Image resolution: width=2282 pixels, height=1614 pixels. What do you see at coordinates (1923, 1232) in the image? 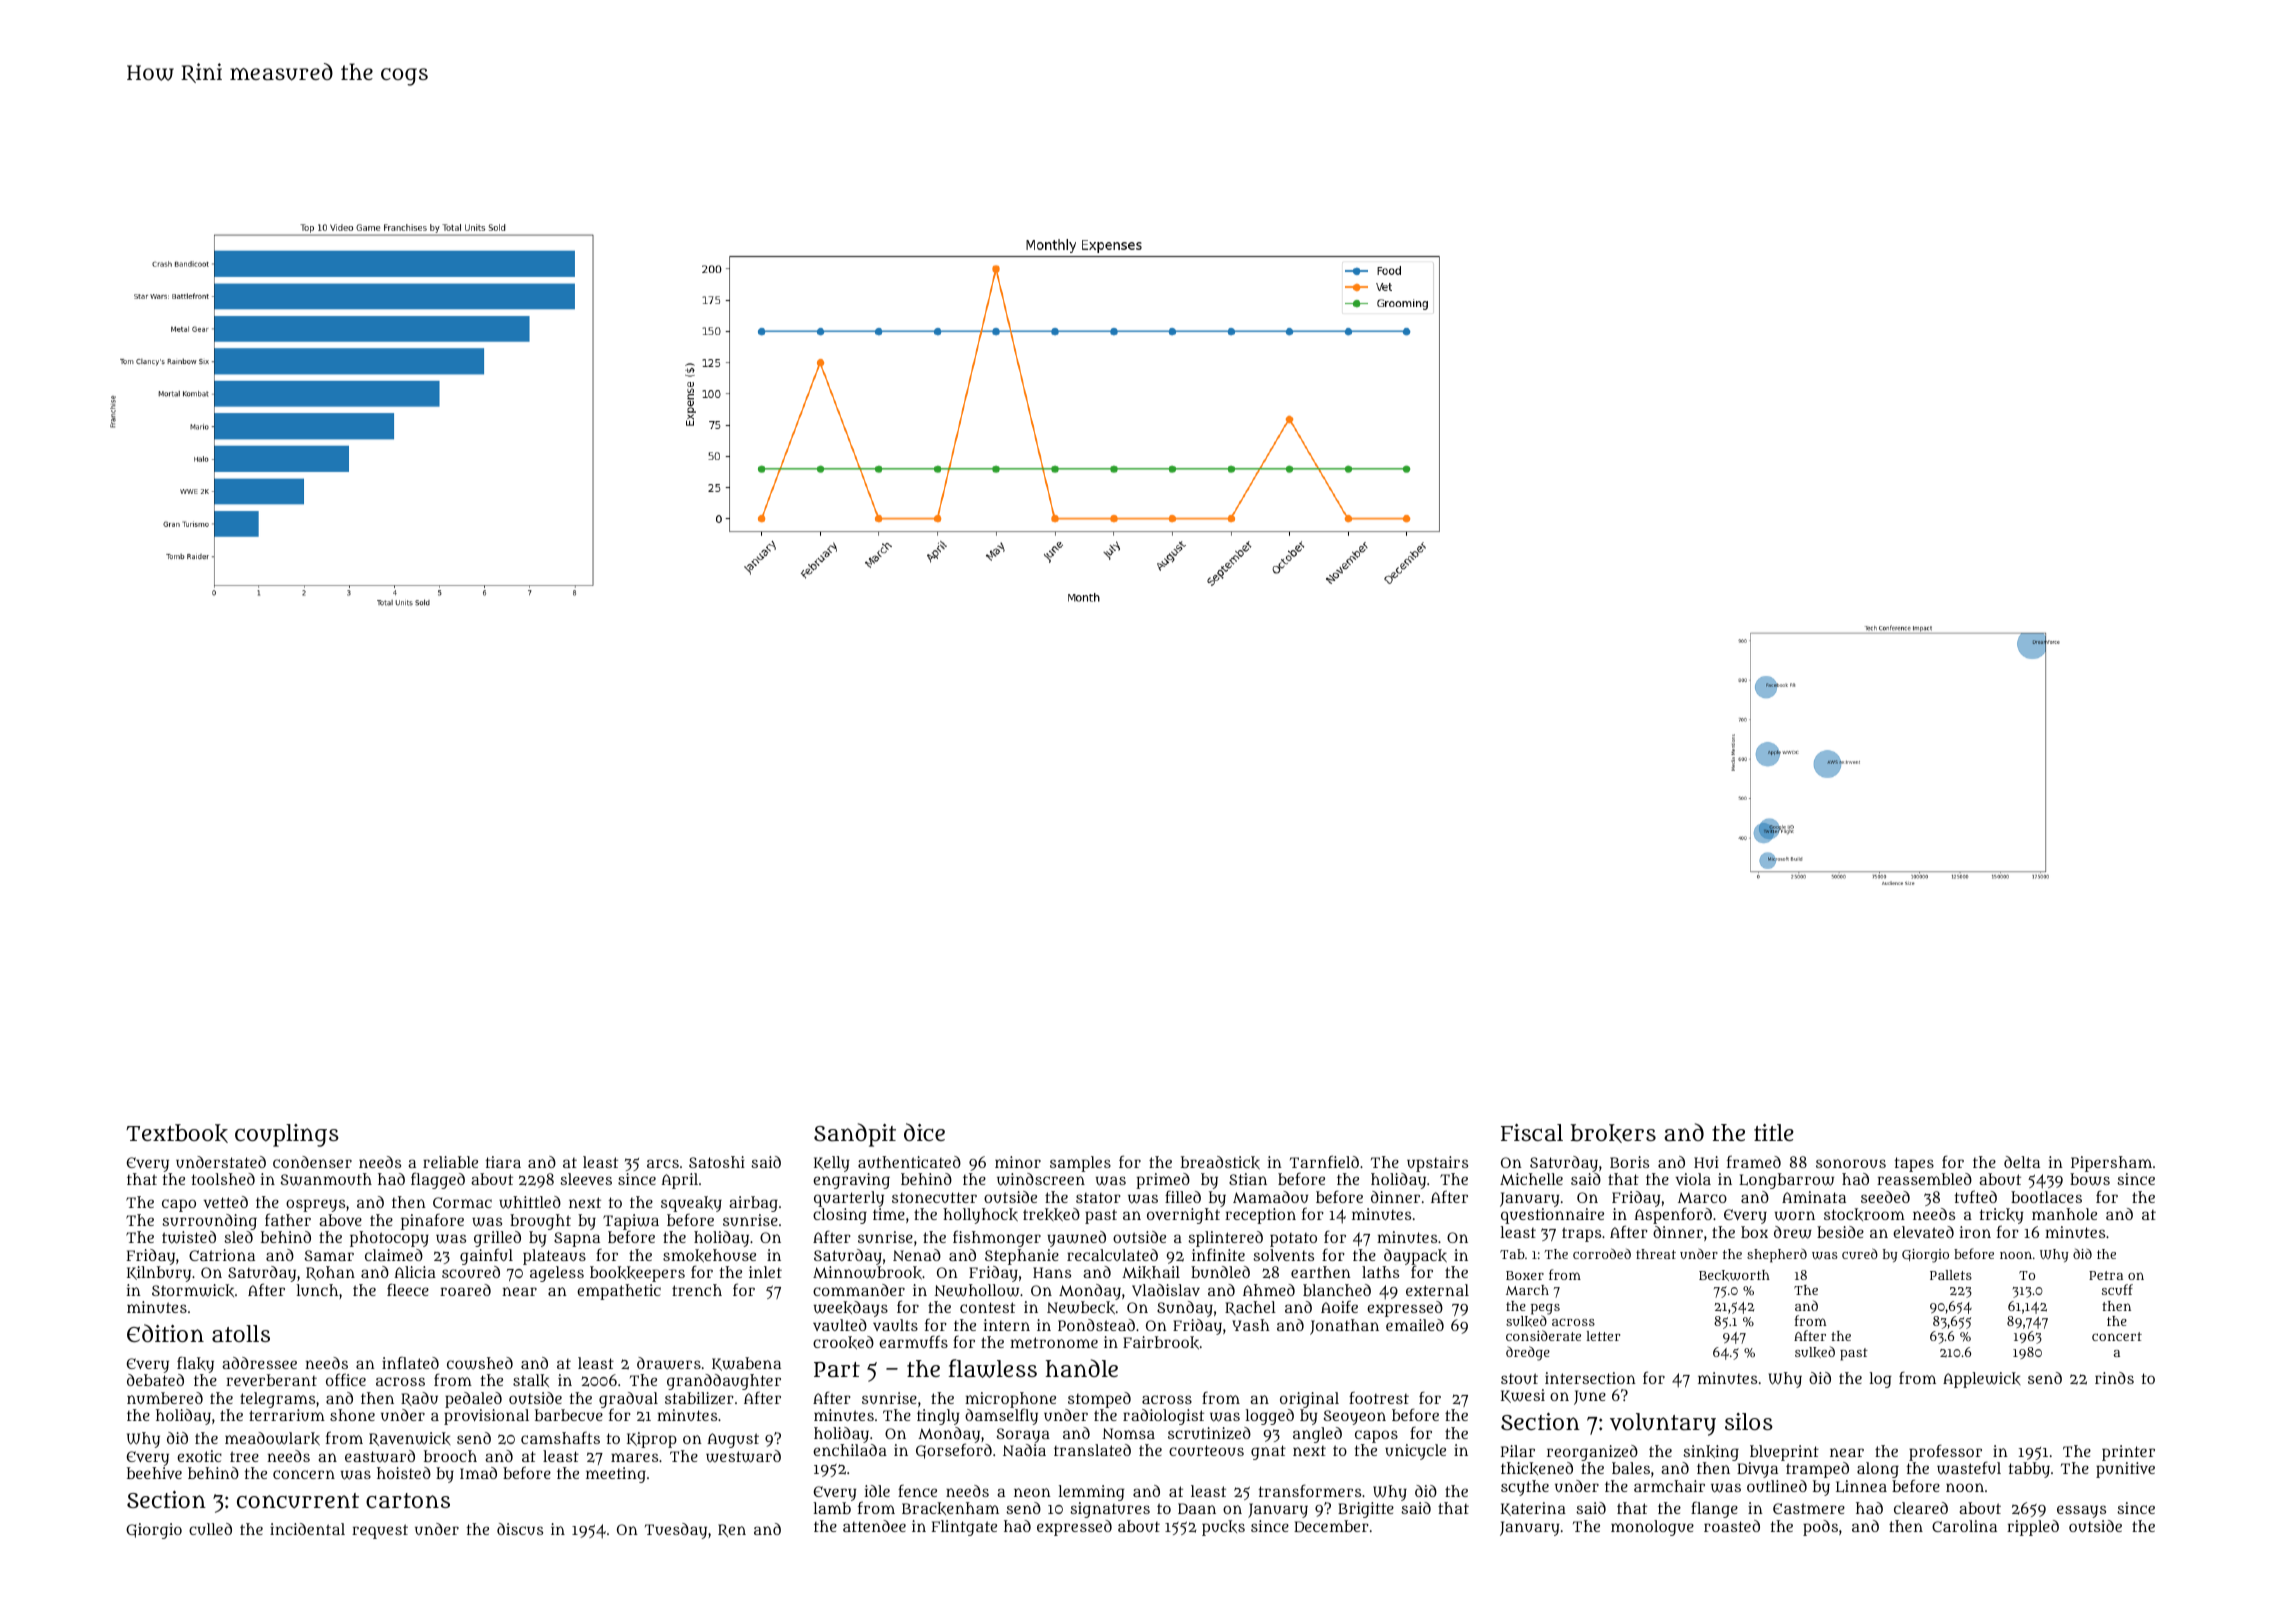
I see `elevated` at bounding box center [1923, 1232].
